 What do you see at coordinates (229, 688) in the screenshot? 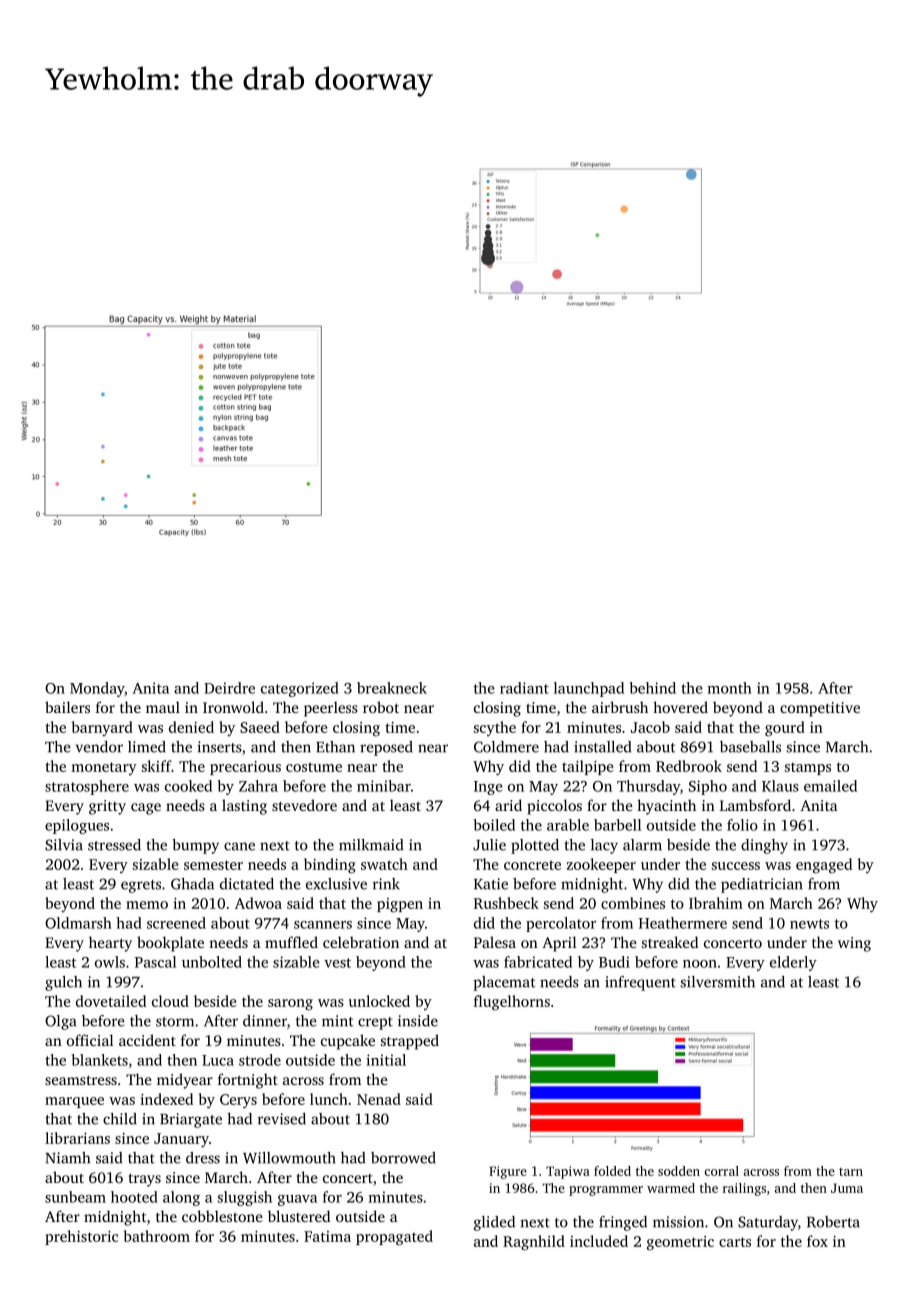
I see `Deirdre` at bounding box center [229, 688].
